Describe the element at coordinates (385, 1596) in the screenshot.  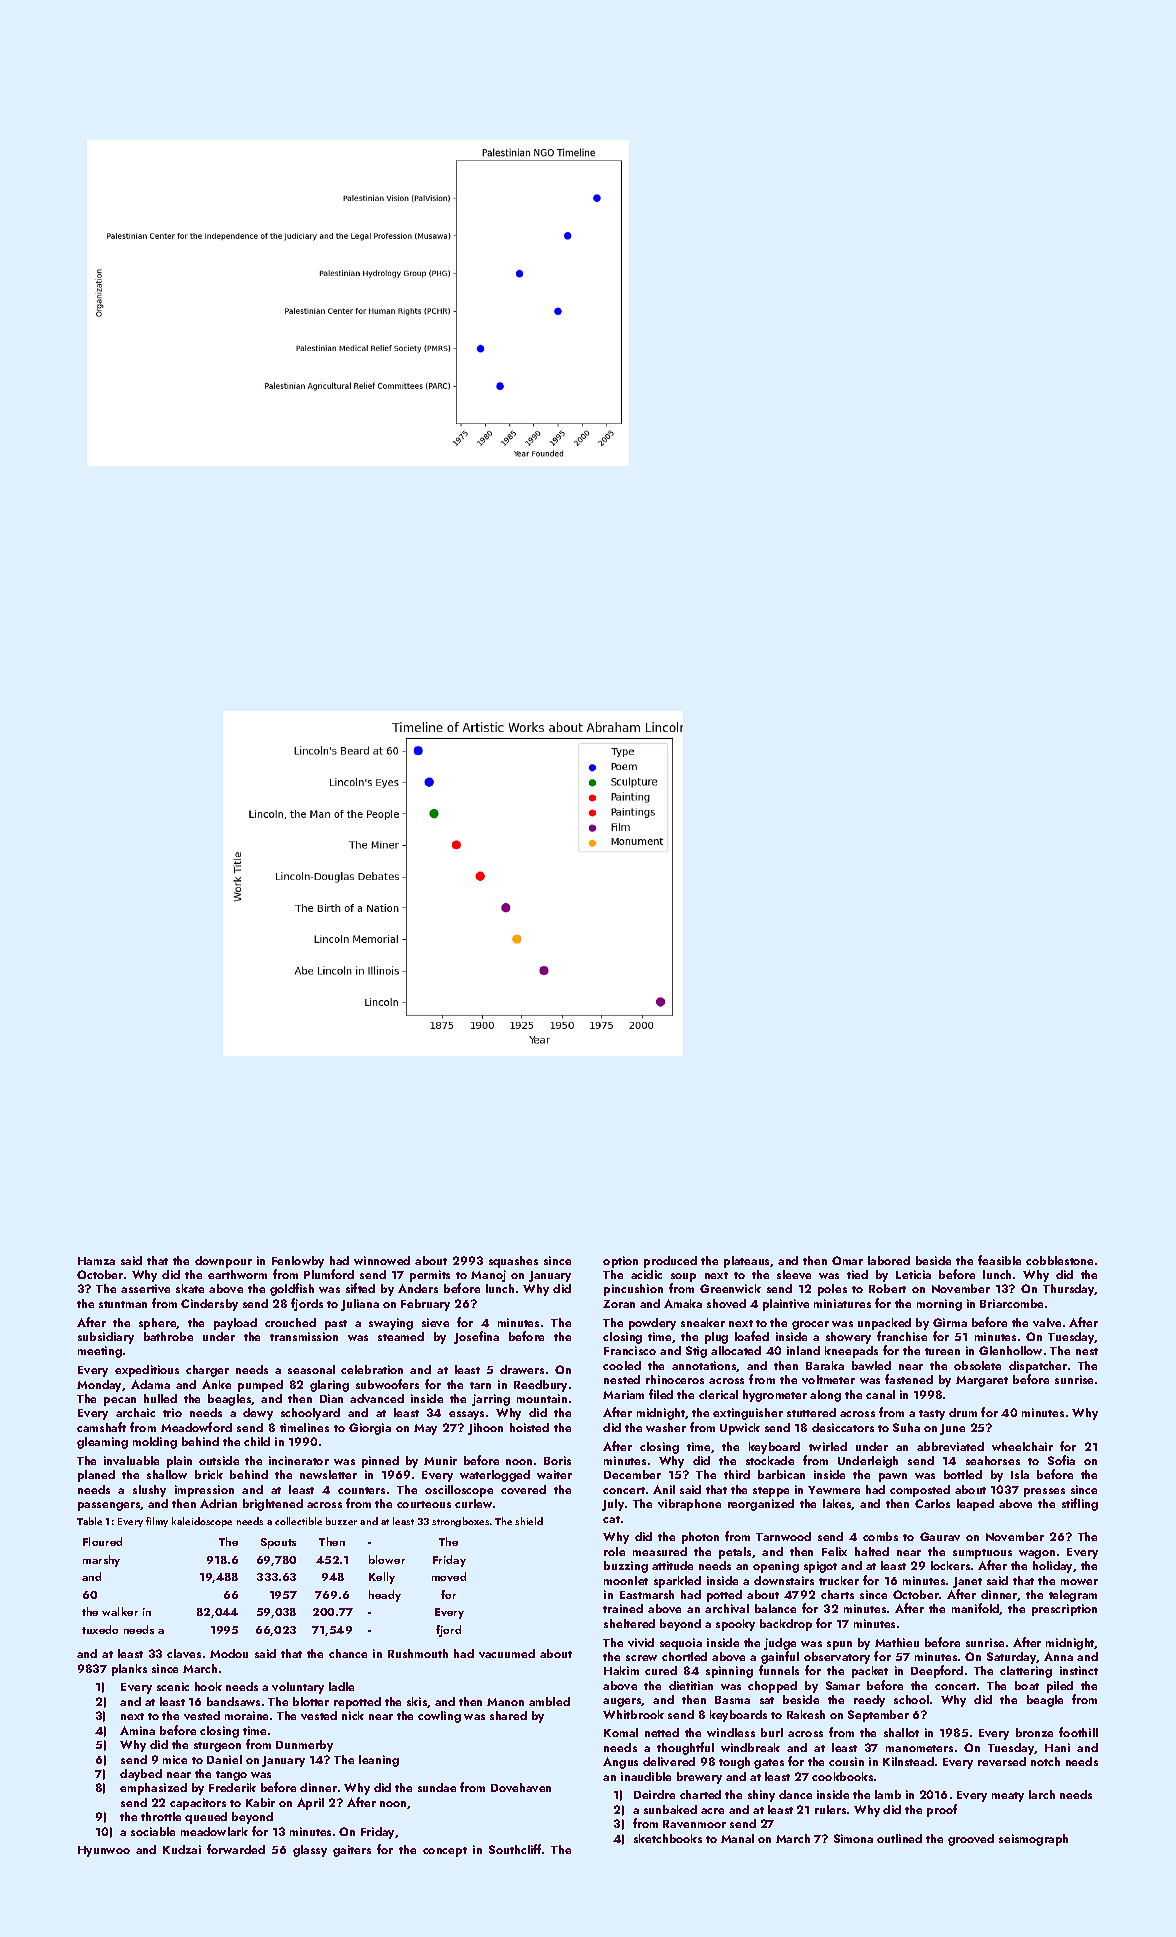
I see `heady` at that location.
